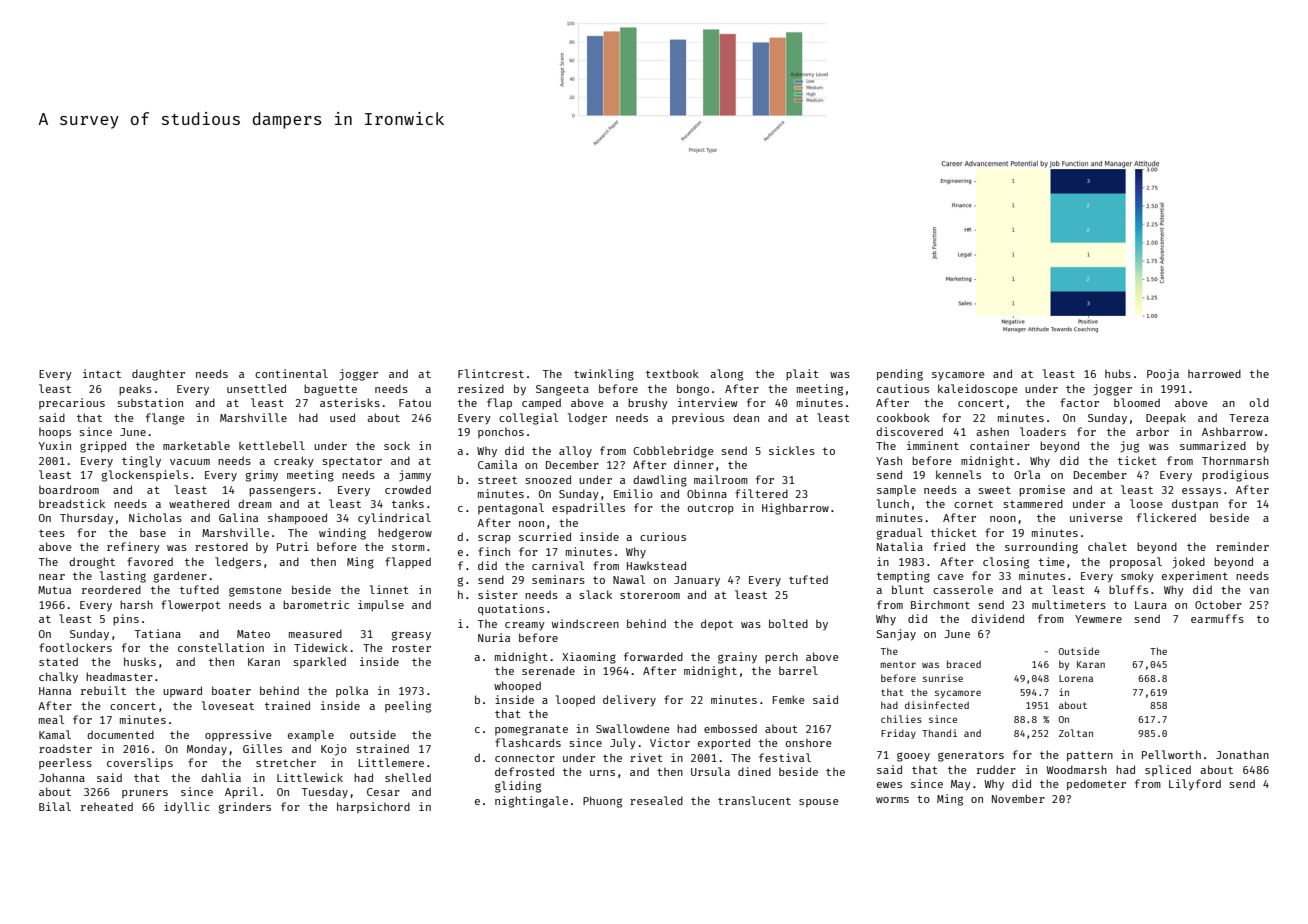 This screenshot has height=924, width=1308. What do you see at coordinates (1118, 373) in the screenshot?
I see `hubs` at bounding box center [1118, 373].
